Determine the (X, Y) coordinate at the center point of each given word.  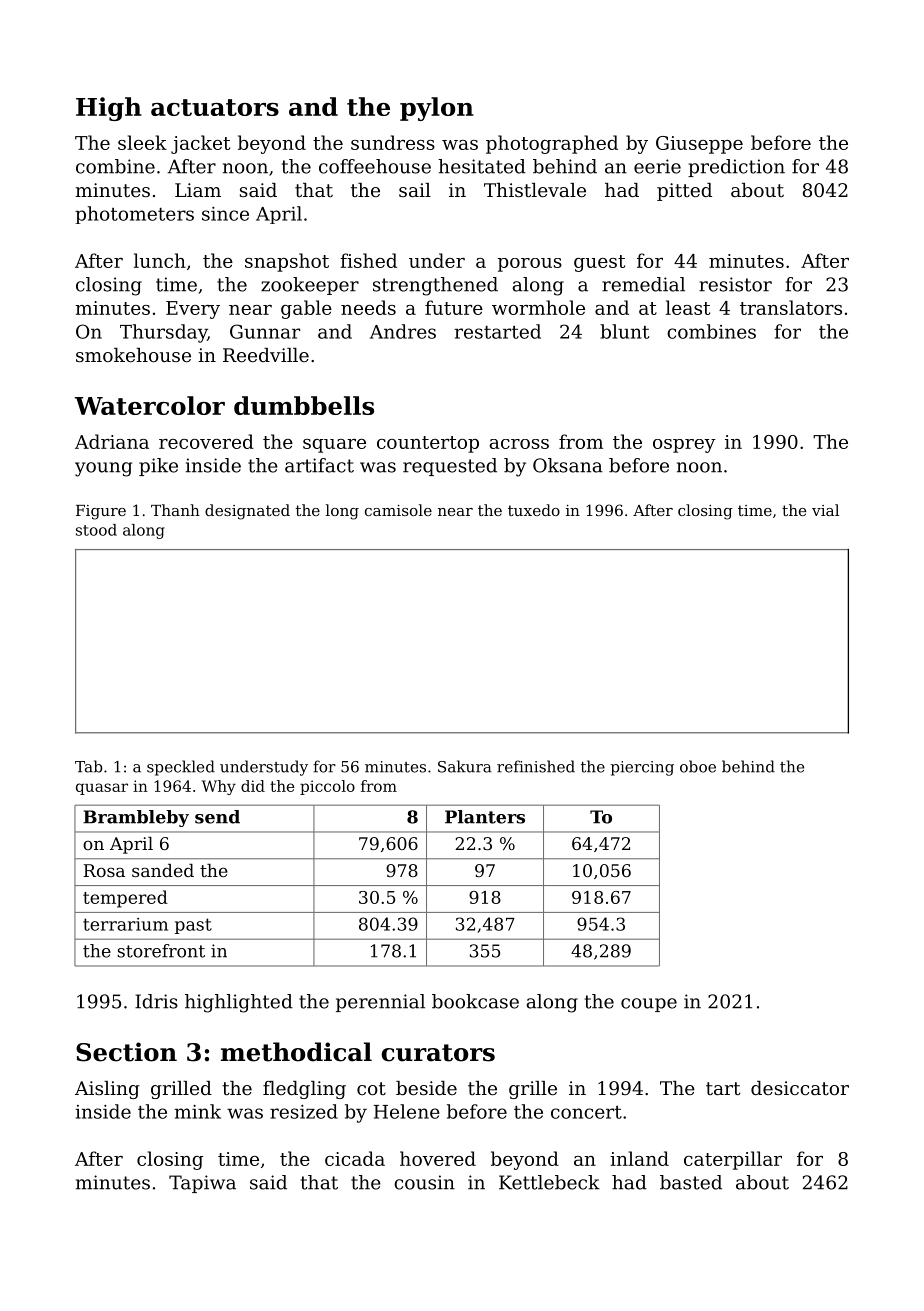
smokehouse (133, 355)
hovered (438, 1158)
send (217, 817)
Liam (198, 190)
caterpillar (733, 1160)
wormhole (538, 307)
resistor (735, 284)
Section (126, 1052)
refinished (536, 766)
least (688, 307)
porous (530, 265)
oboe (698, 766)
